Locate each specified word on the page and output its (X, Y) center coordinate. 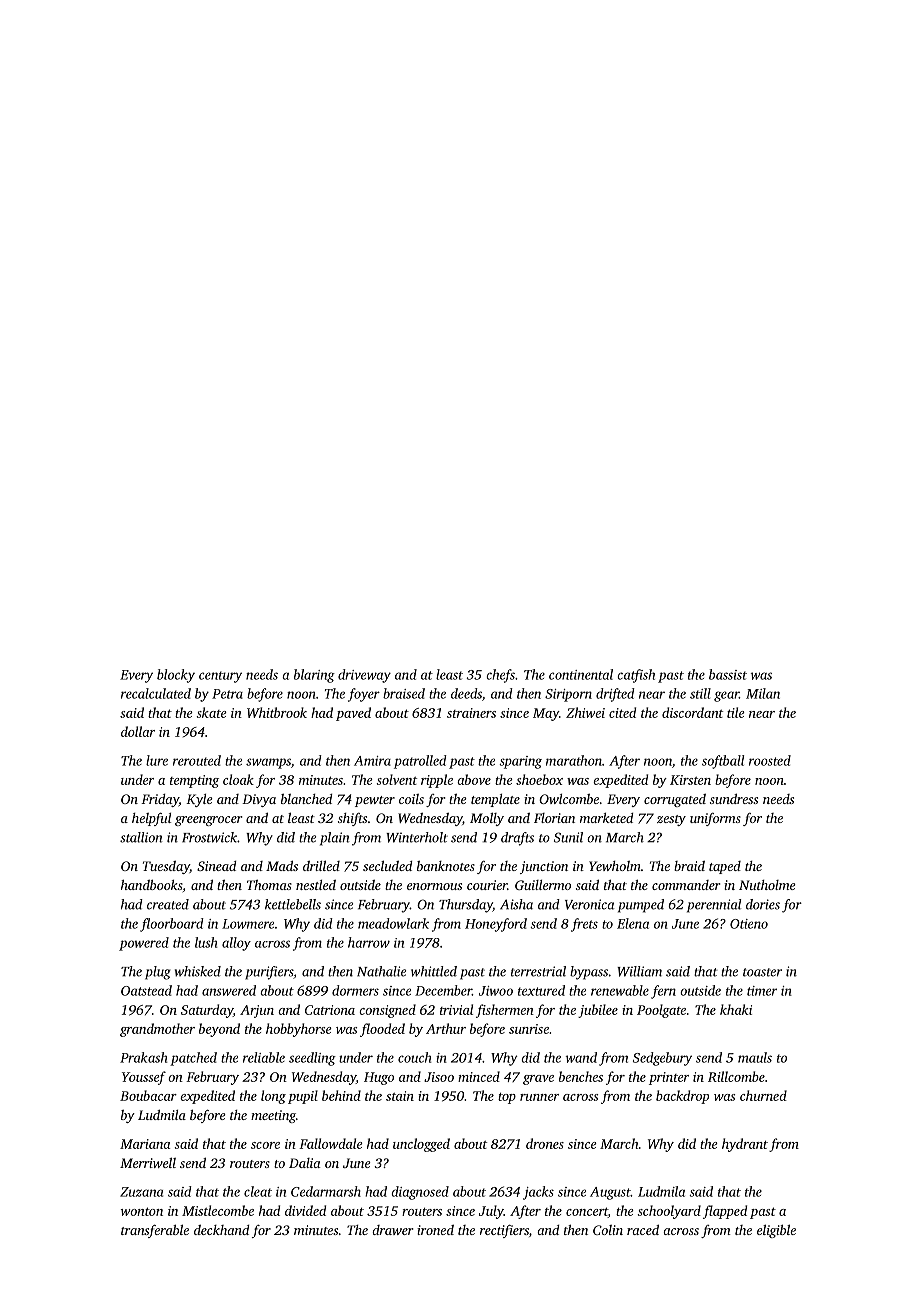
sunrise (529, 1029)
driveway (364, 676)
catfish (636, 676)
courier (487, 885)
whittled (434, 971)
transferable (155, 1231)
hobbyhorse (299, 1030)
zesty (671, 820)
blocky (176, 676)
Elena (633, 923)
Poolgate (661, 1011)
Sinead (216, 866)
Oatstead (146, 990)
